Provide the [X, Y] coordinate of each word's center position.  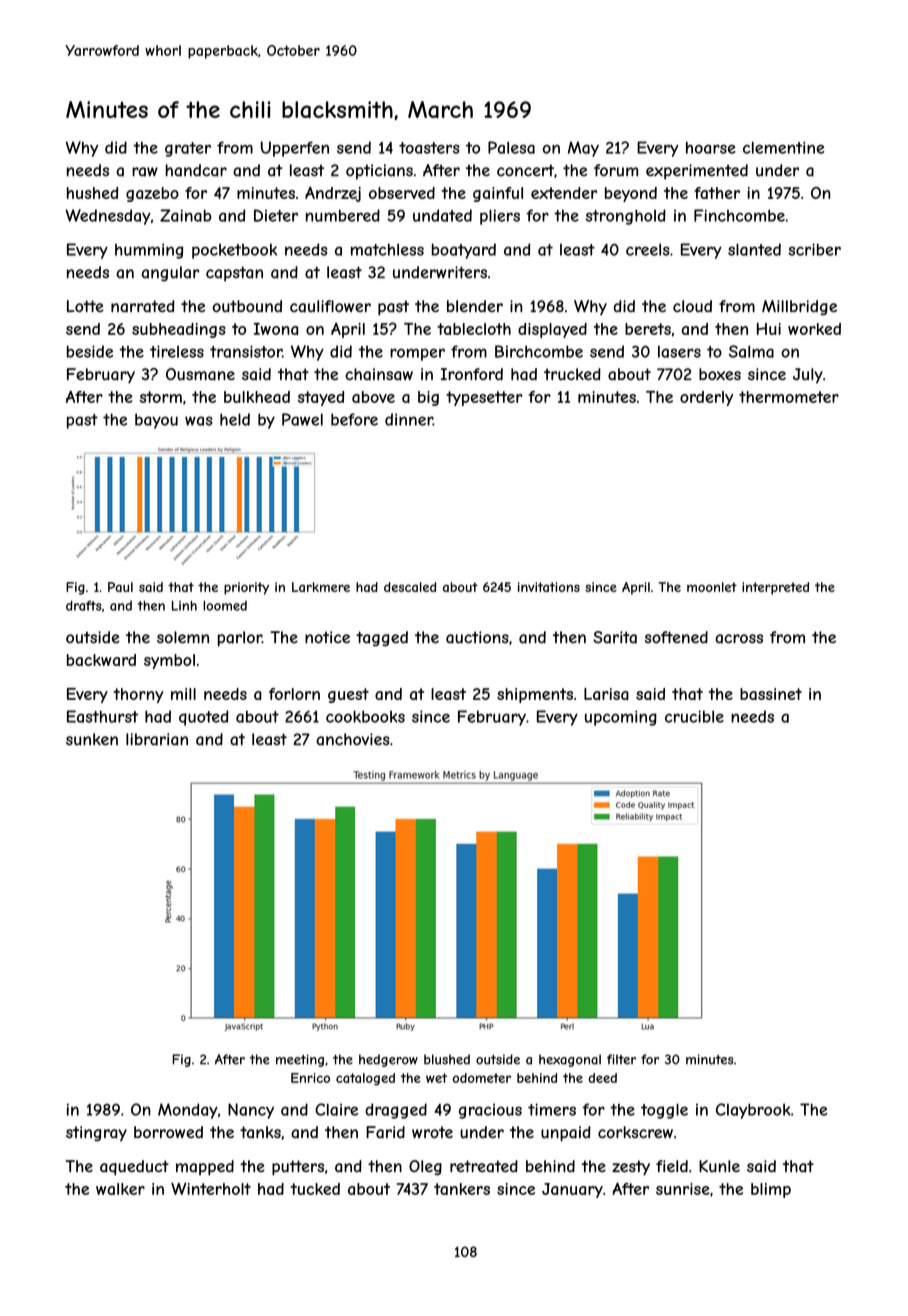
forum [616, 170]
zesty [631, 1168]
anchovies [353, 739]
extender [564, 193]
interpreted [775, 588]
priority [246, 588]
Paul [120, 587]
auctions [477, 637]
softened [676, 637]
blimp [771, 1190]
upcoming [621, 718]
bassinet [771, 694]
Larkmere [321, 587]
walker [120, 1189]
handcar [196, 170]
